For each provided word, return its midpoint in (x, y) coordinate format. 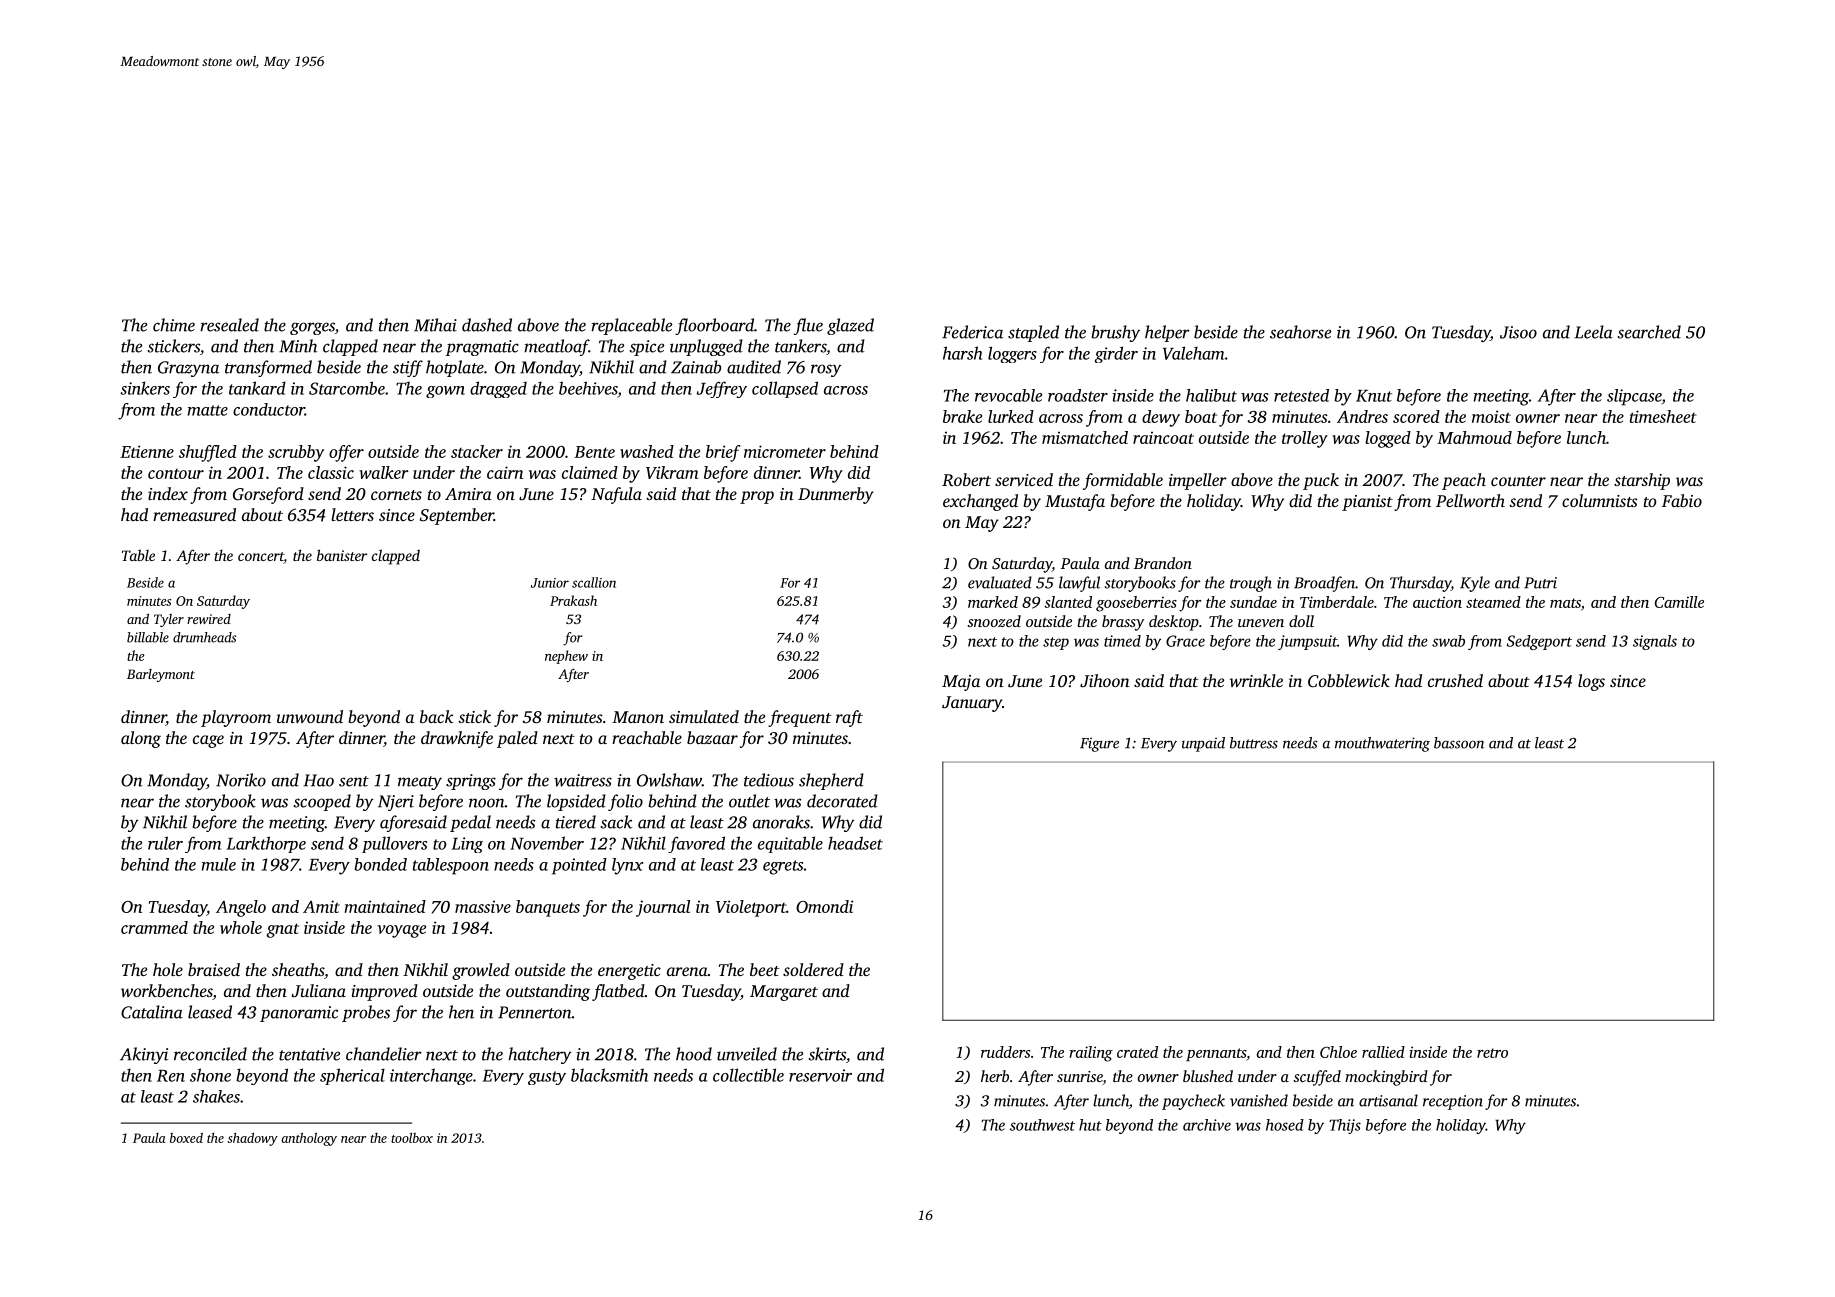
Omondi (824, 906)
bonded (380, 864)
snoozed (994, 621)
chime (174, 325)
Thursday (1420, 584)
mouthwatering (1382, 744)
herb (995, 1076)
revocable (1008, 395)
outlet (749, 801)
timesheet (1663, 416)
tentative (309, 1054)
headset (855, 843)
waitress (583, 780)
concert (261, 558)
